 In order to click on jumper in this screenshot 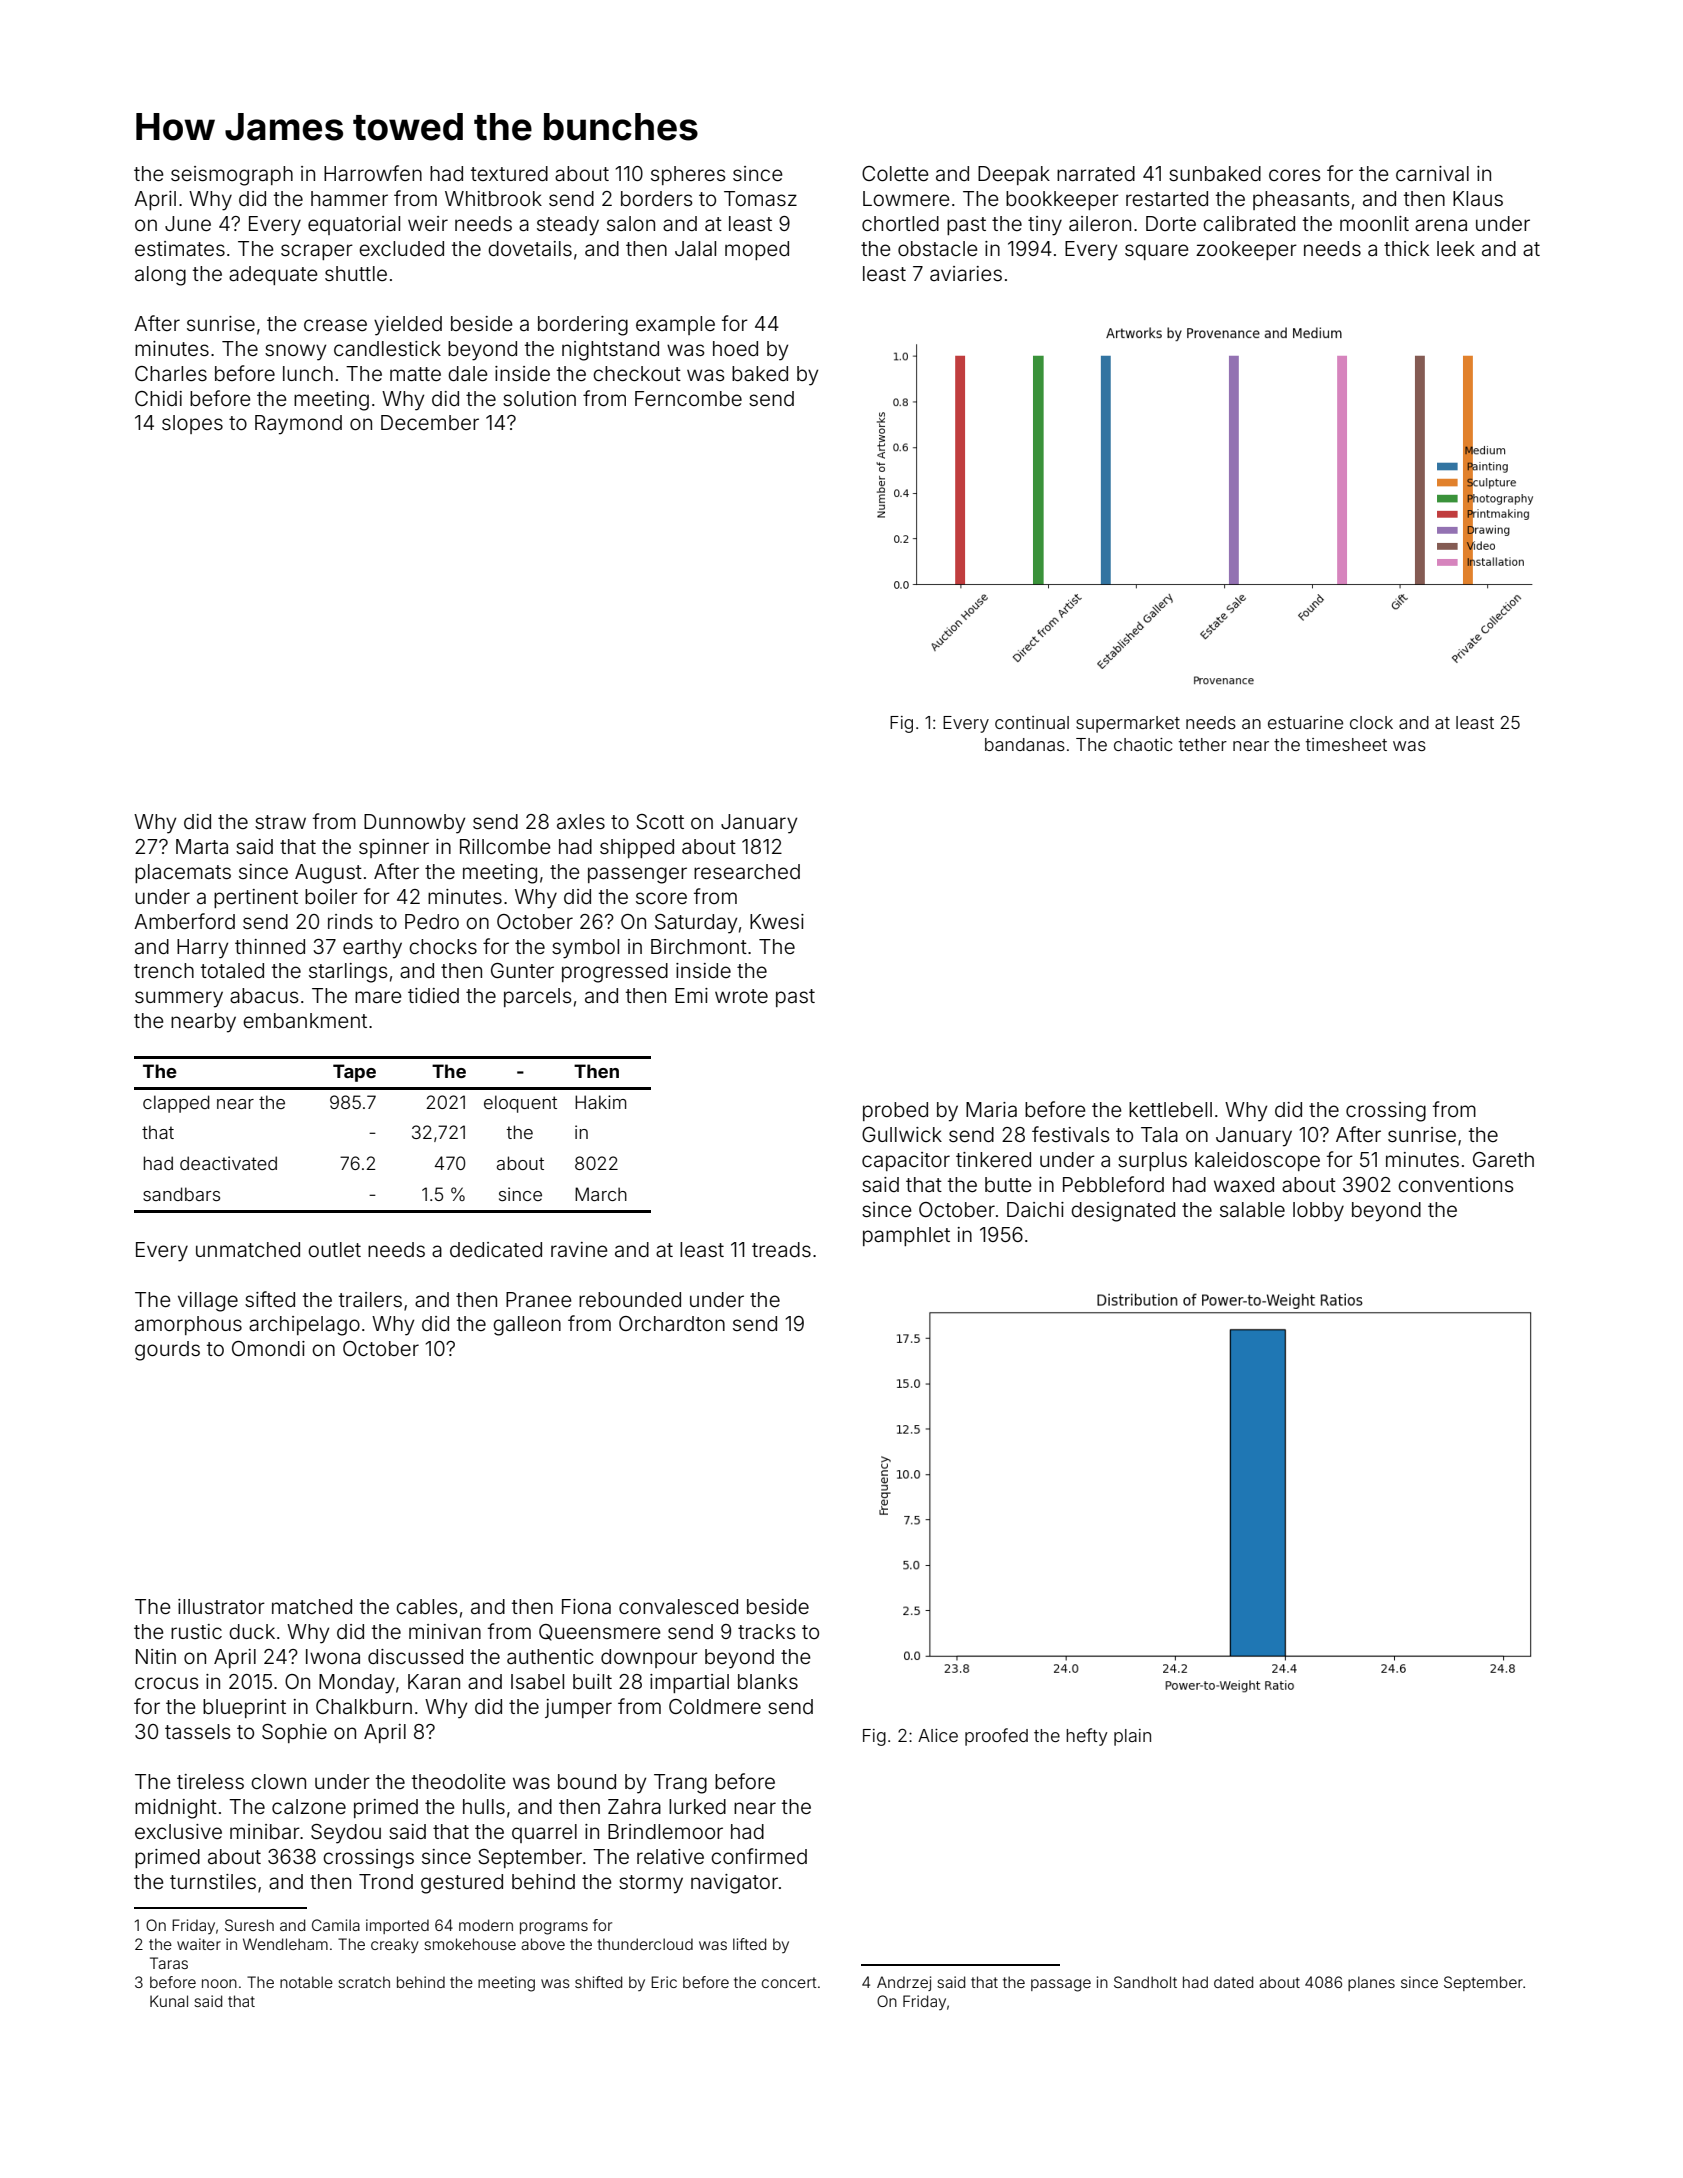, I will do `click(578, 1708)`.
